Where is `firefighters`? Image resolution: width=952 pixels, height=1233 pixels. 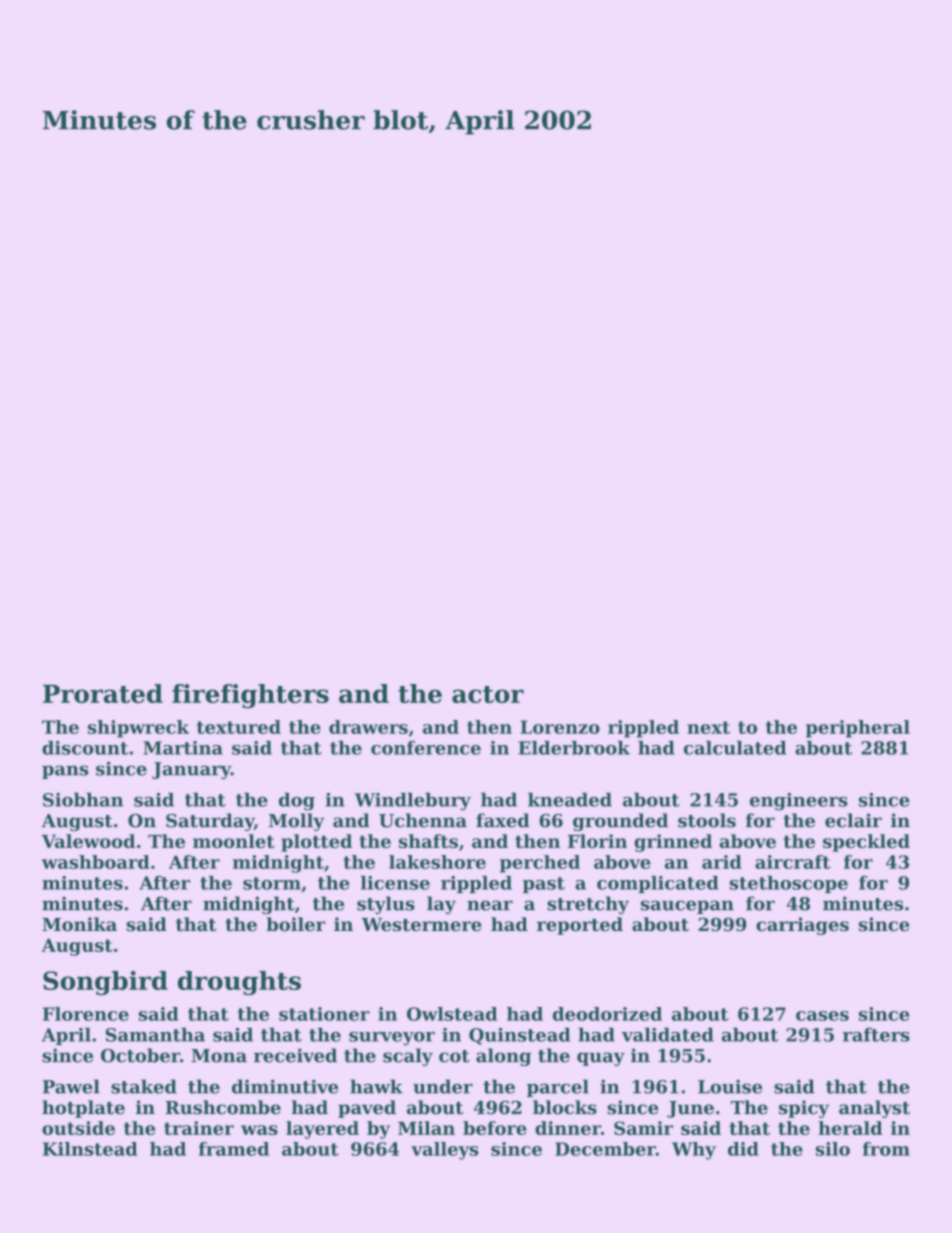
firefighters is located at coordinates (250, 696).
